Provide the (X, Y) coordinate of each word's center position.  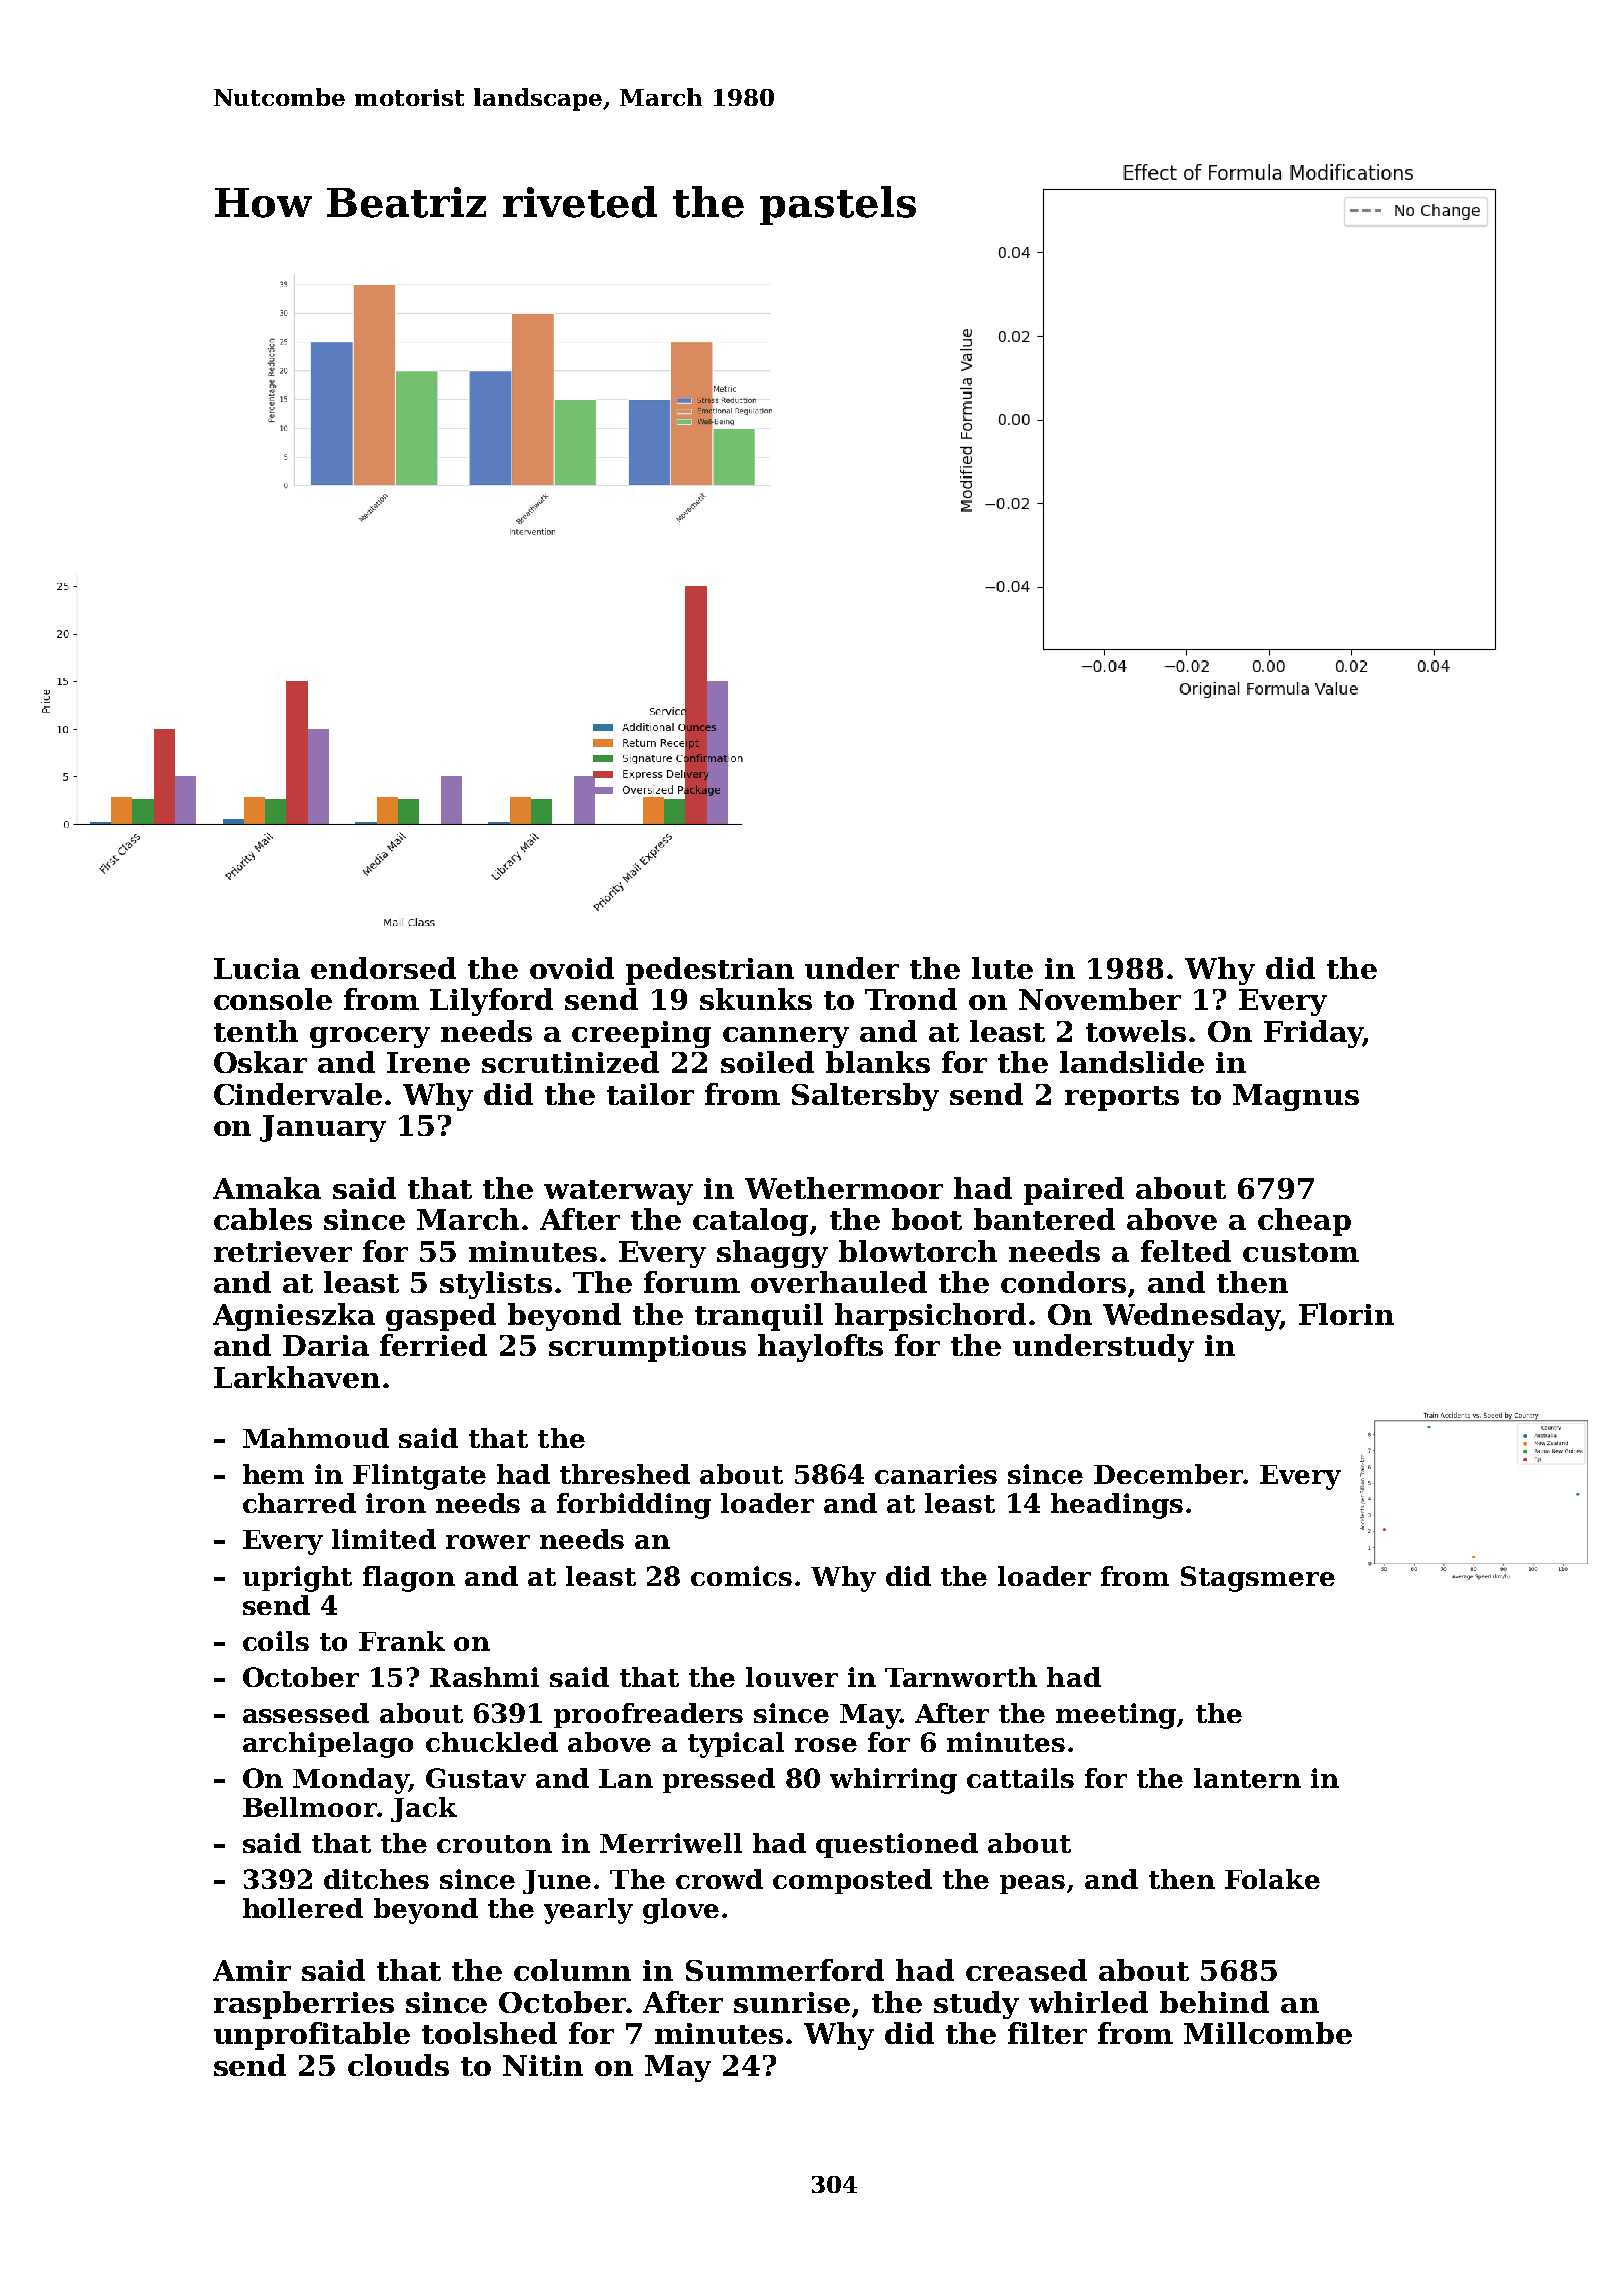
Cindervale (298, 1094)
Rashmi (484, 1677)
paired (1074, 1191)
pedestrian (710, 971)
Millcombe (1268, 2033)
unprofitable (312, 2036)
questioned (897, 1845)
